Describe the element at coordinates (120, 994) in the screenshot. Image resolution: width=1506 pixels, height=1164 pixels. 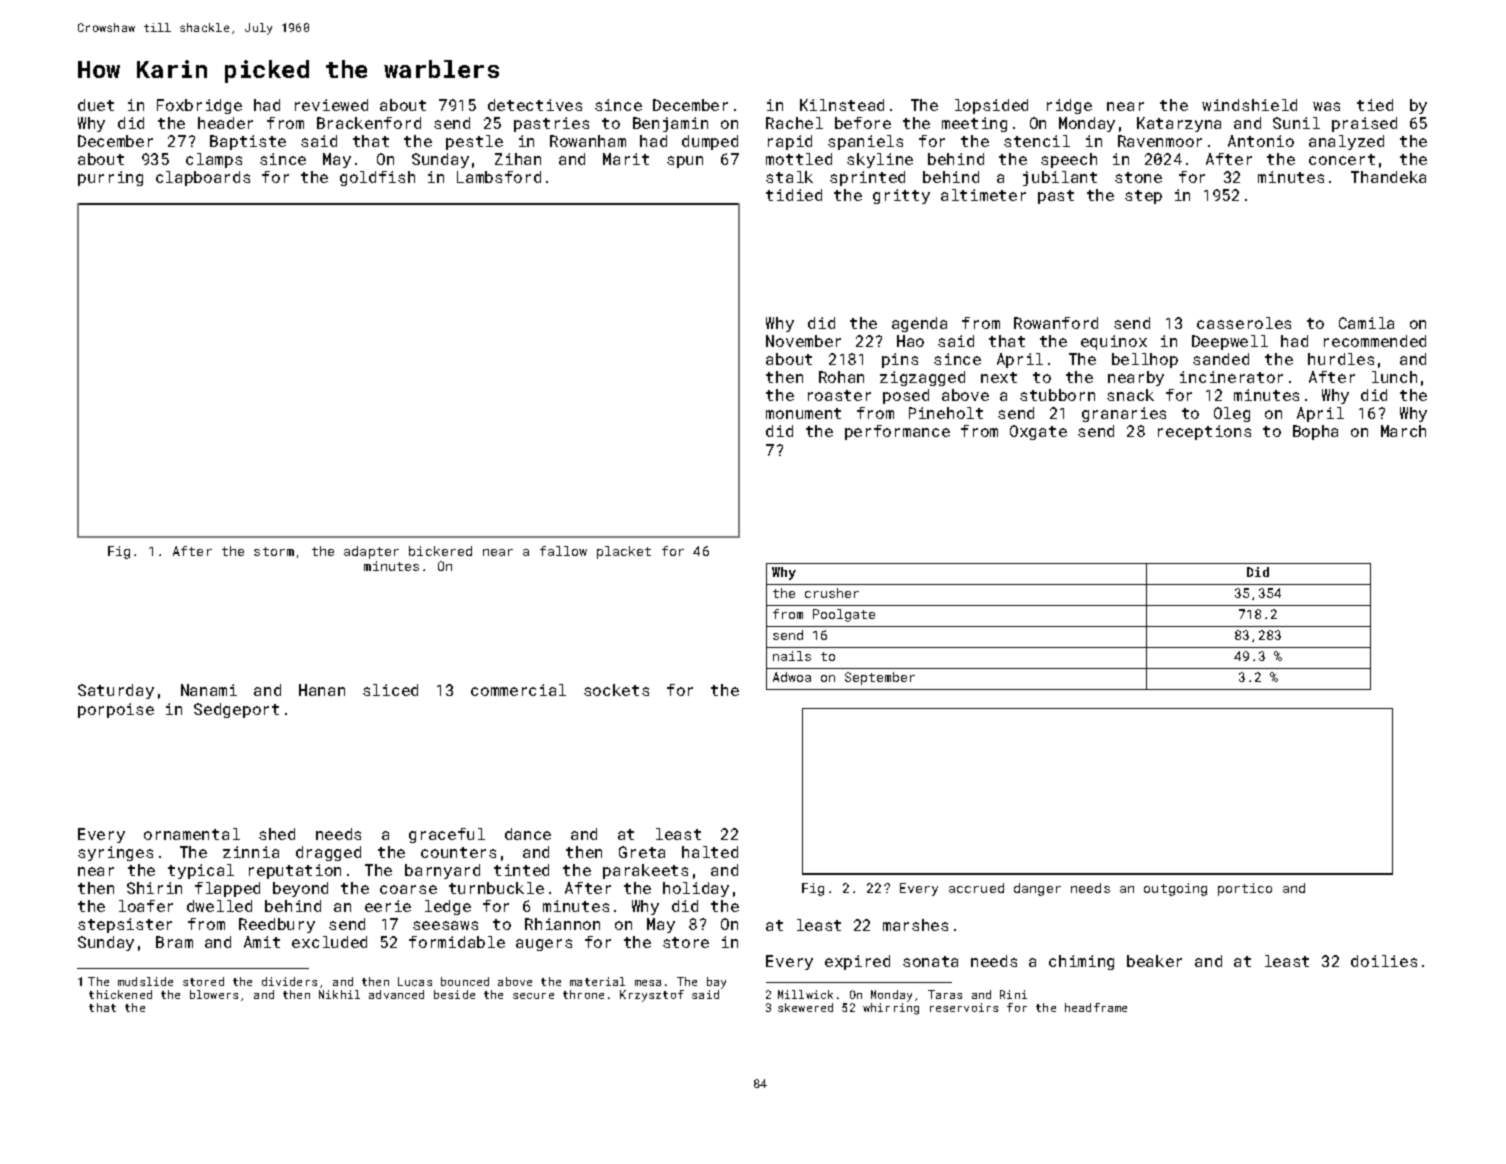
I see `thickened` at that location.
